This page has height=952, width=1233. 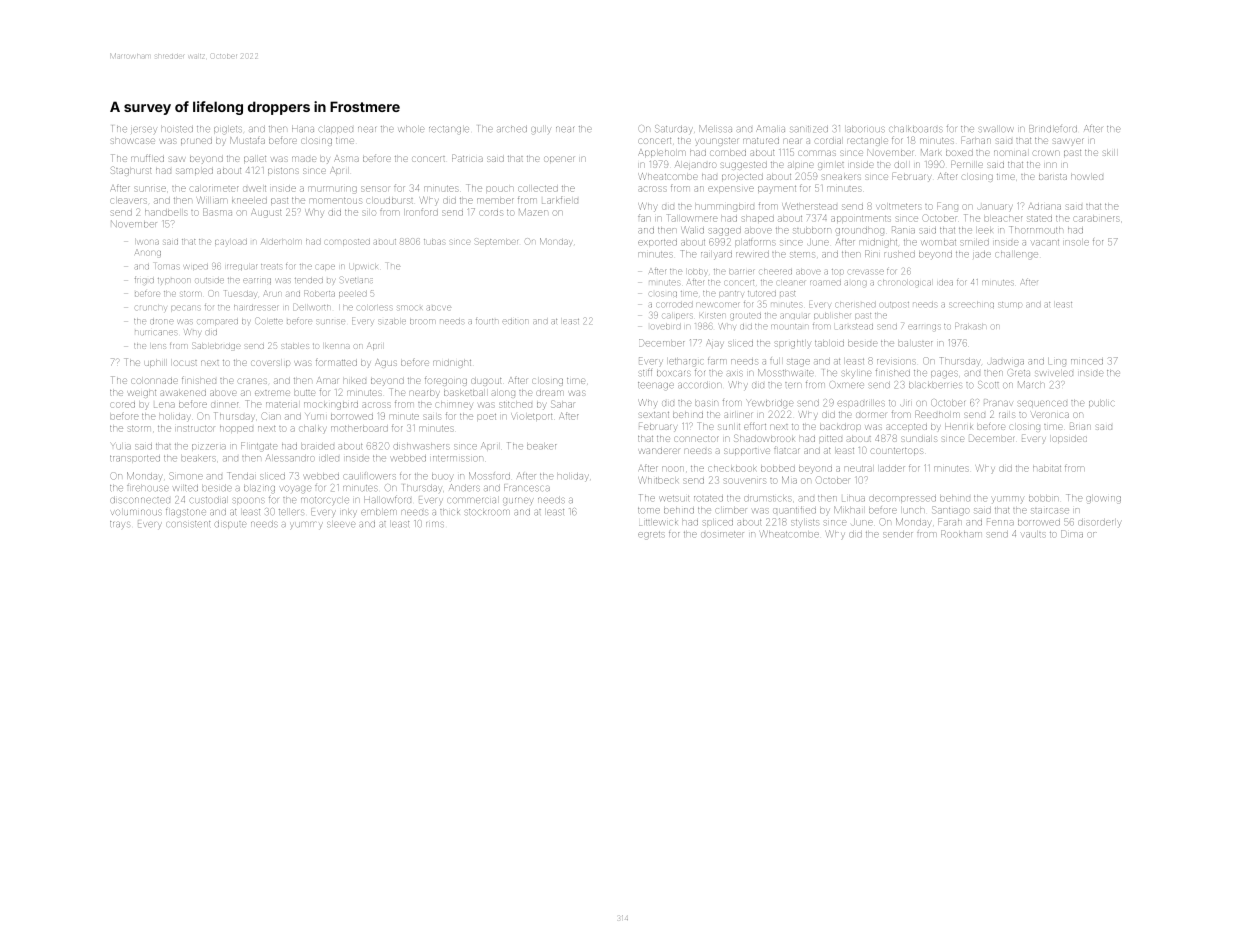 I want to click on Dima, so click(x=1072, y=533).
